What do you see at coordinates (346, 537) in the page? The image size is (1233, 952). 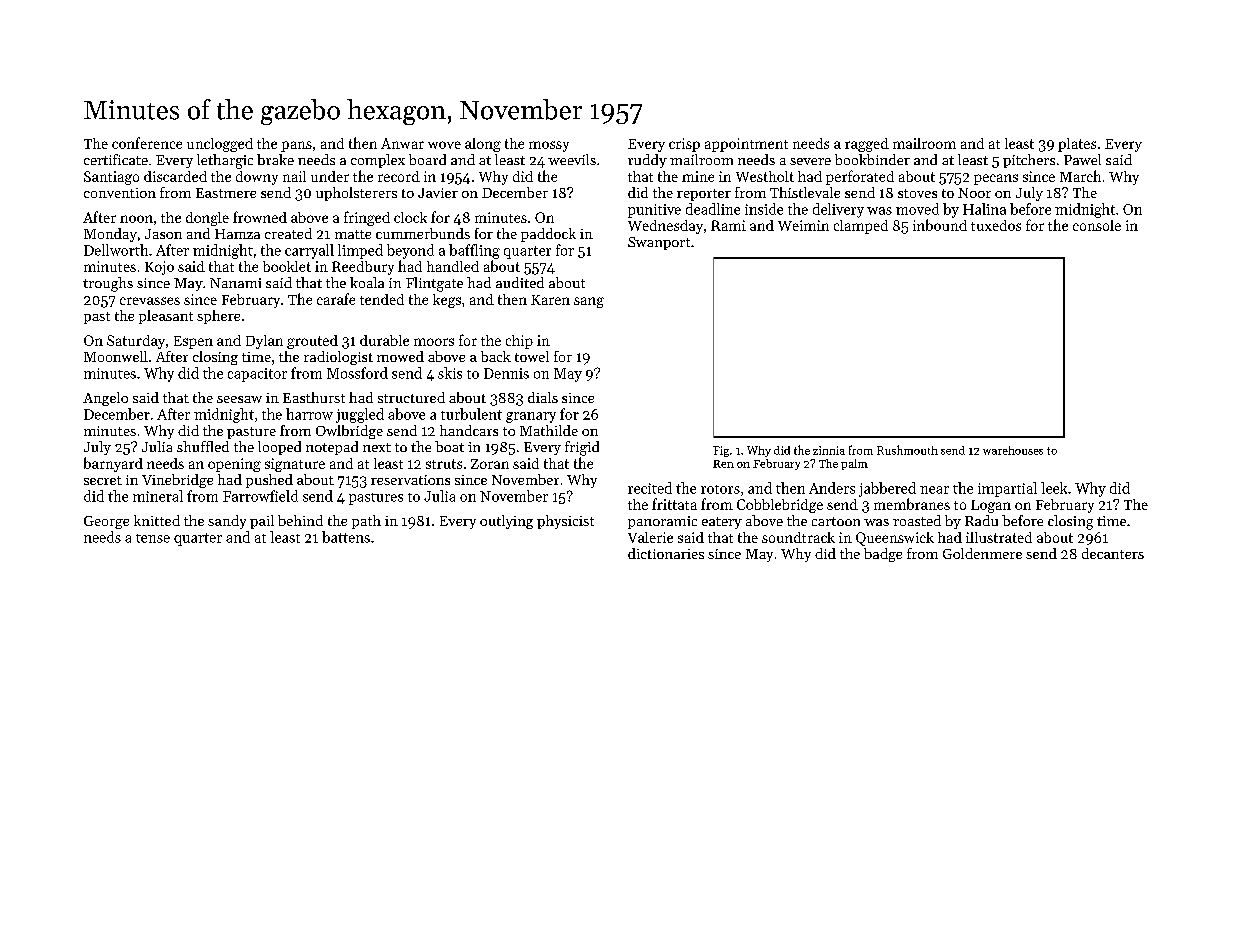 I see `battens` at bounding box center [346, 537].
